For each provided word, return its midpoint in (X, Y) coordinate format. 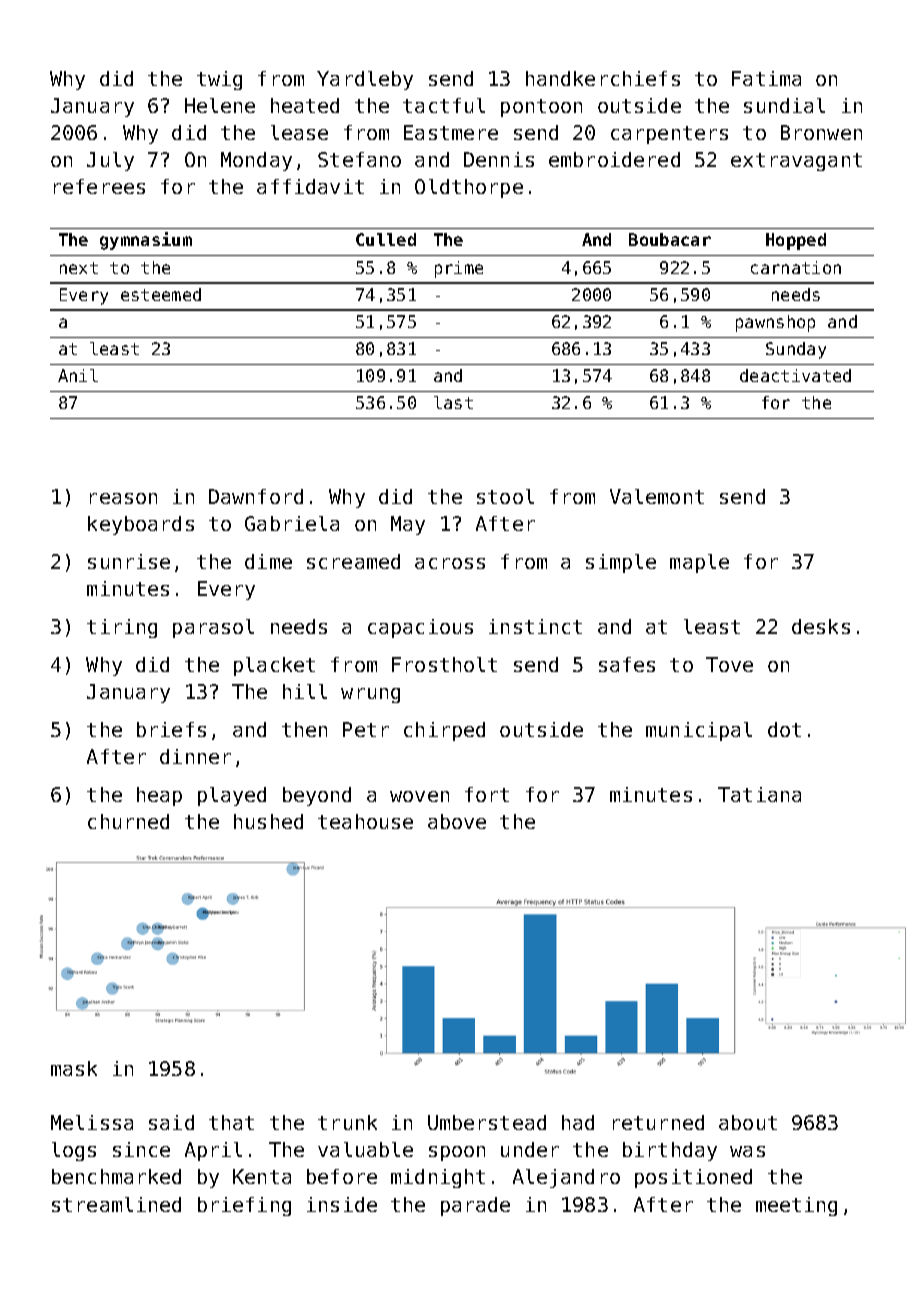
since (141, 1149)
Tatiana (759, 794)
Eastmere (451, 132)
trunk (347, 1122)
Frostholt (444, 664)
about (748, 1122)
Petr (366, 729)
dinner (195, 756)
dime (268, 561)
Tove (729, 664)
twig (219, 80)
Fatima (766, 78)
